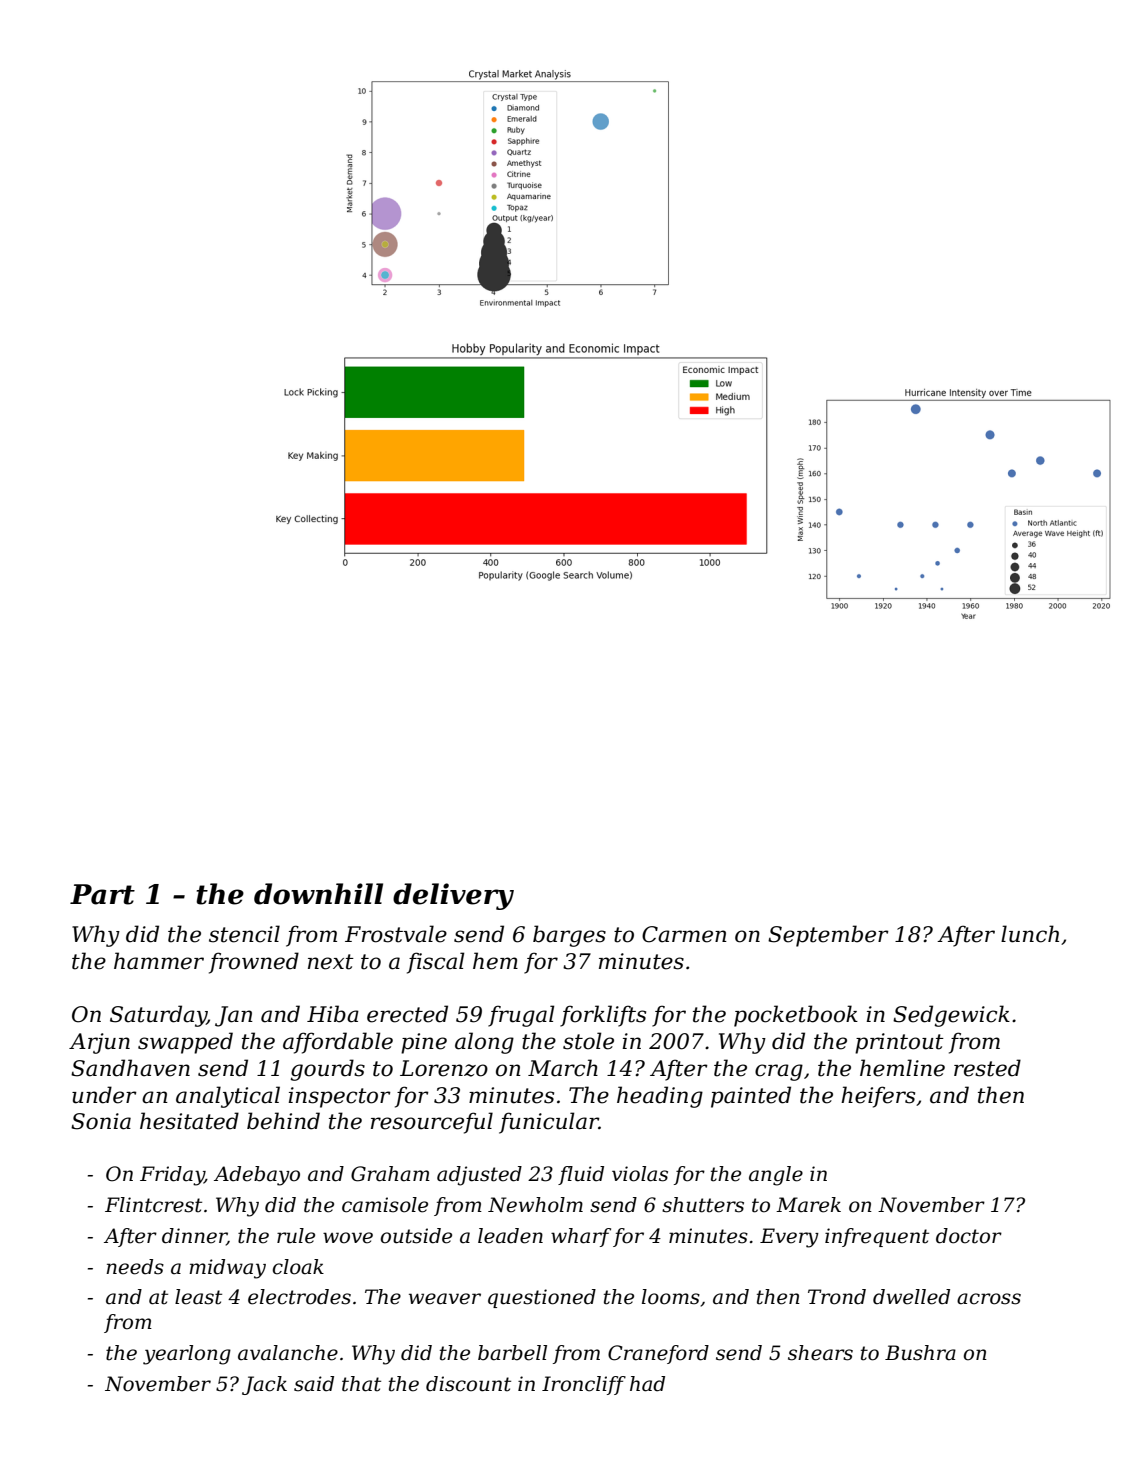 Image resolution: width=1140 pixels, height=1476 pixels. Describe the element at coordinates (288, 1353) in the document. I see `avalanche` at that location.
